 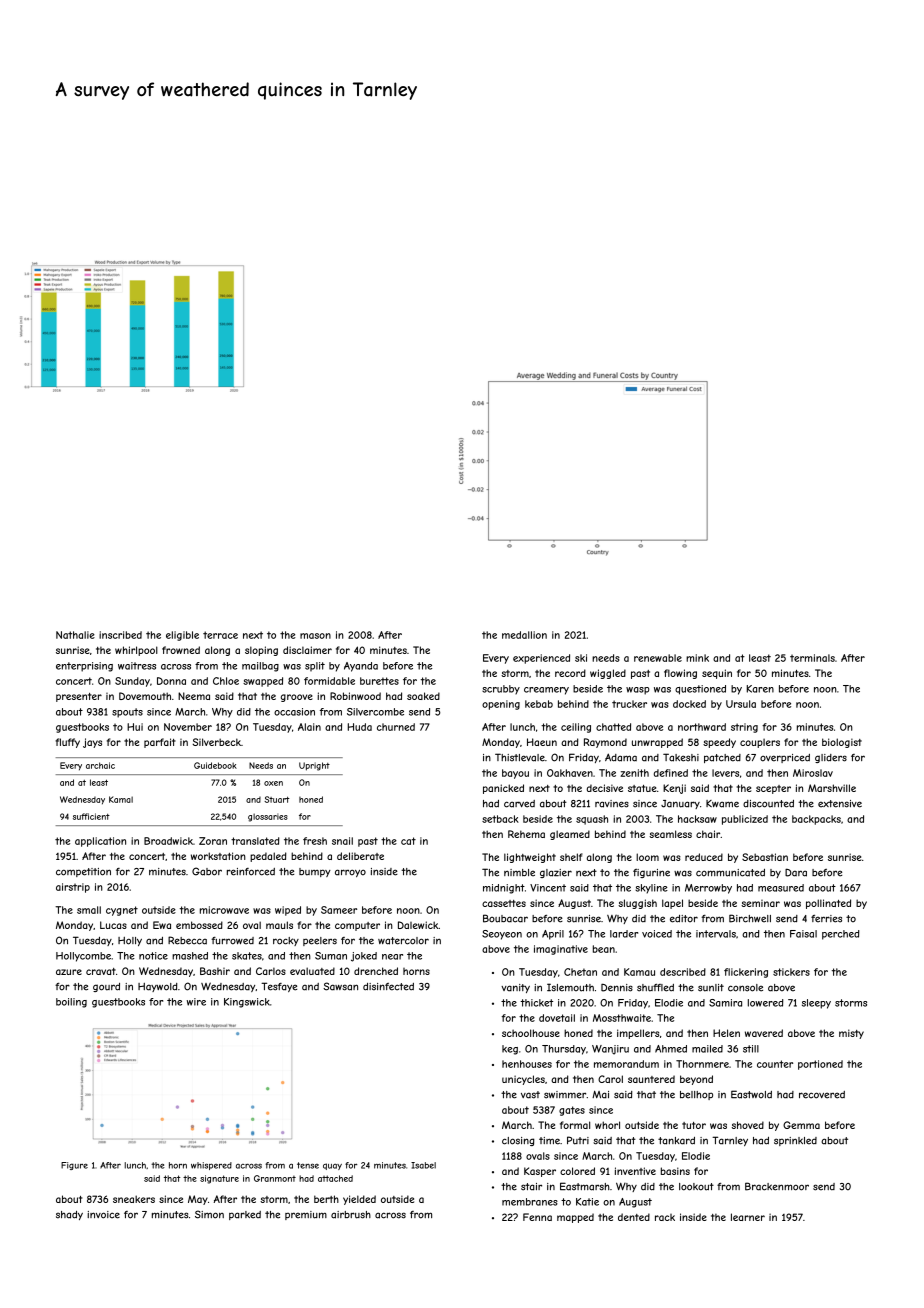 What do you see at coordinates (351, 1215) in the screenshot?
I see `airbrush` at bounding box center [351, 1215].
